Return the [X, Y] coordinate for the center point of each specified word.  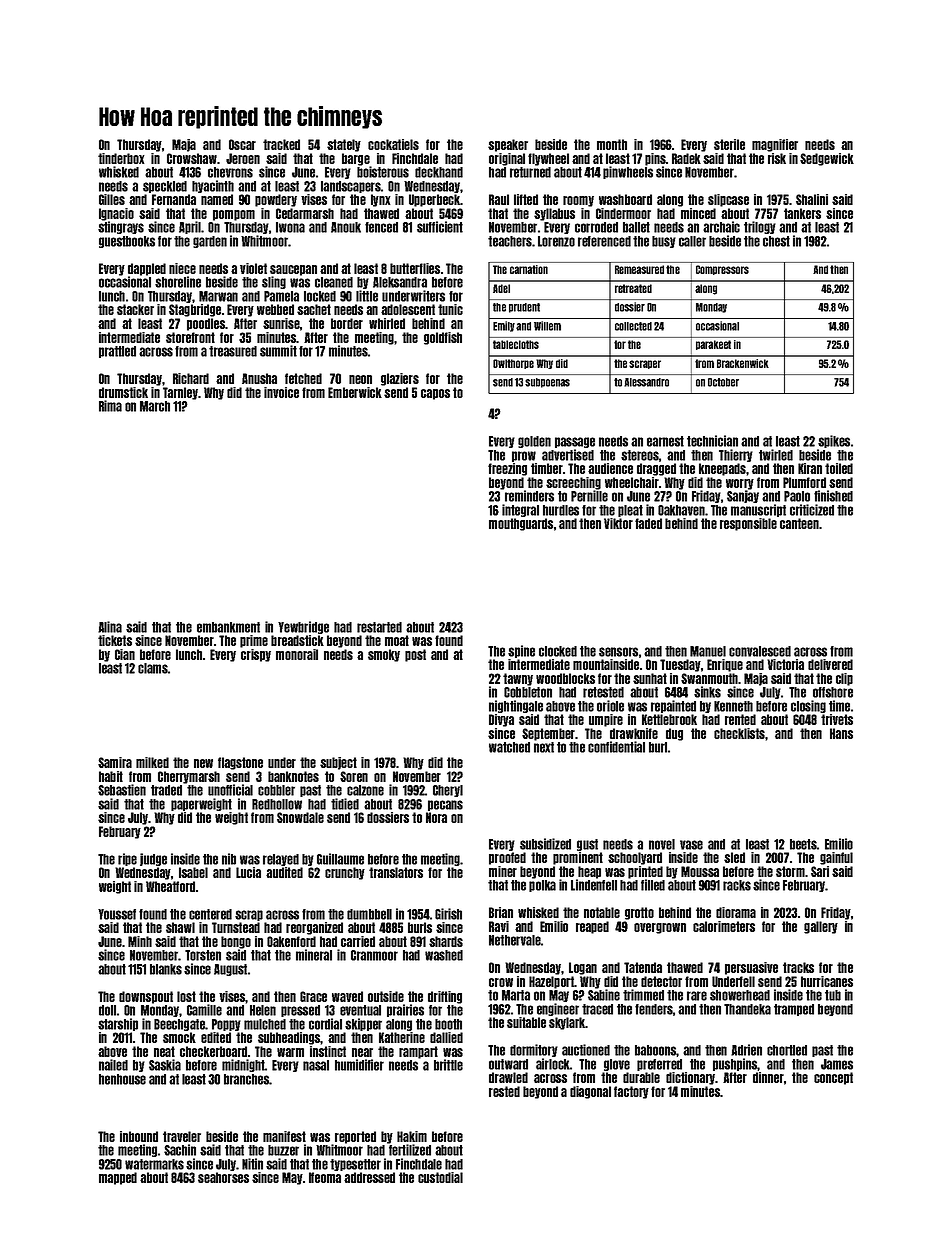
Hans [841, 733]
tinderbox [121, 158]
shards [446, 941]
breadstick [297, 640]
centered [210, 914]
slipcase [728, 200]
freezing [507, 469]
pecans [445, 805]
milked [152, 762]
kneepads [722, 469]
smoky [384, 655]
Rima [110, 406]
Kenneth [733, 706]
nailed [113, 1065]
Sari [820, 871]
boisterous [383, 172]
